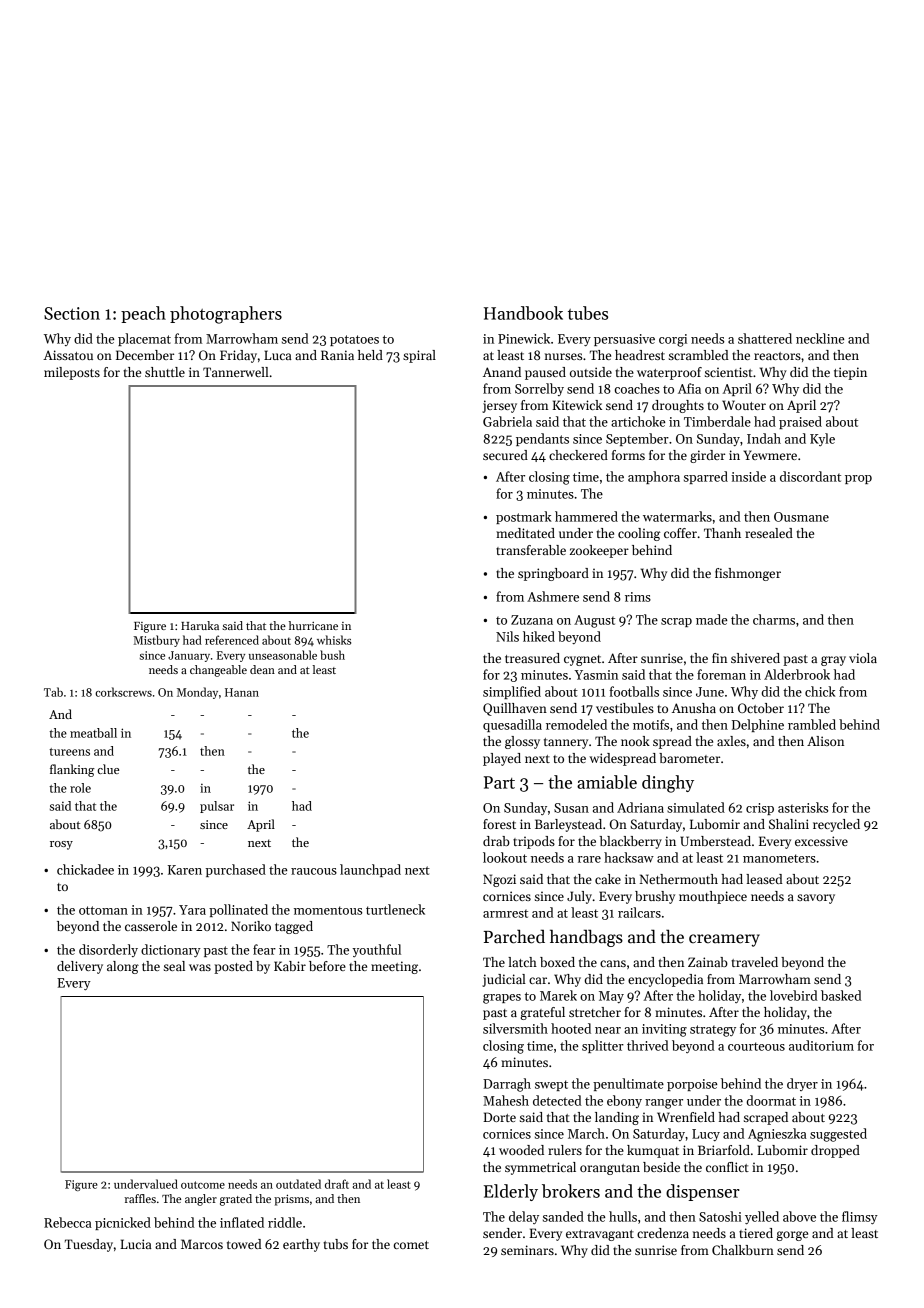 The width and height of the screenshot is (924, 1308). I want to click on photographers, so click(226, 315).
